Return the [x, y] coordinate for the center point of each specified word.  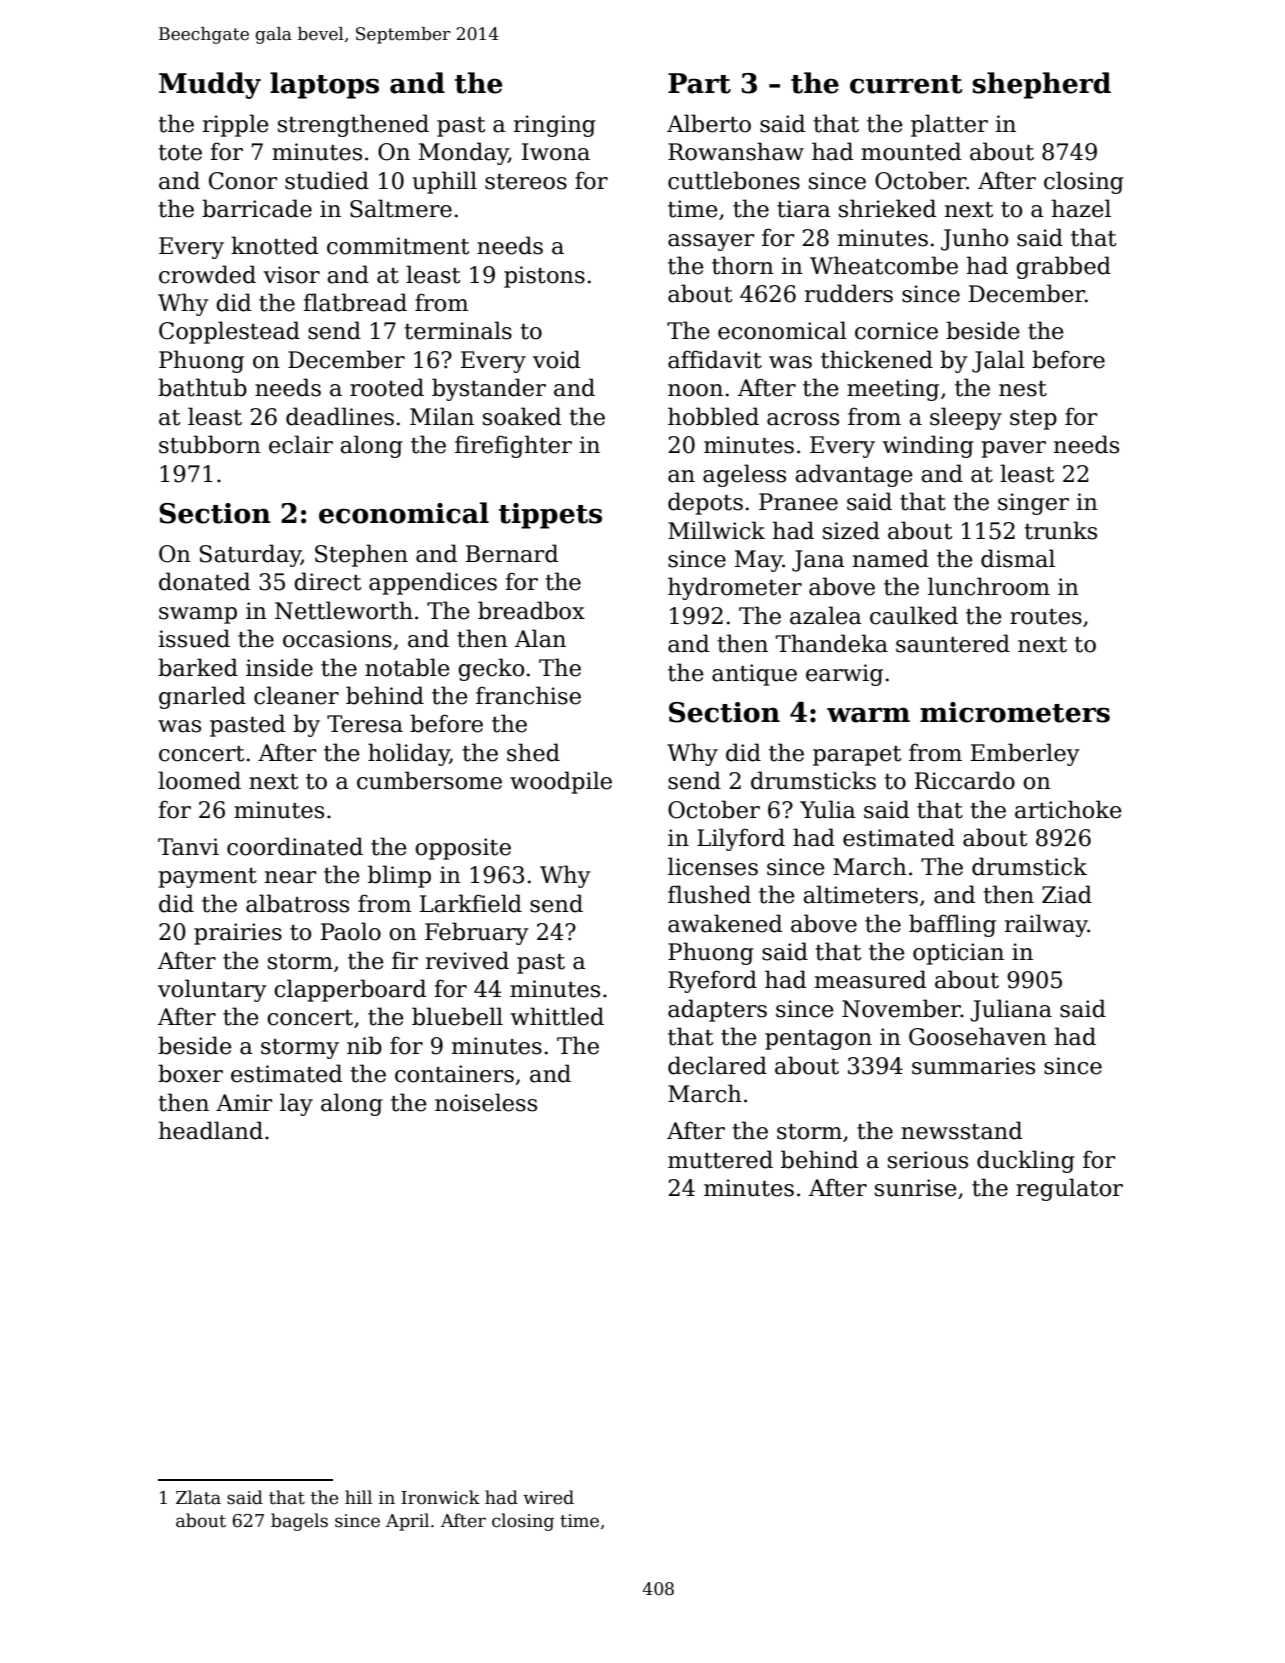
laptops [324, 85]
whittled [557, 1016]
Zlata [198, 1497]
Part [699, 83]
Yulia [827, 809]
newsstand [961, 1130]
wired [548, 1497]
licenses [713, 866]
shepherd [1042, 85]
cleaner [296, 695]
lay [296, 1104]
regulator [1069, 1189]
